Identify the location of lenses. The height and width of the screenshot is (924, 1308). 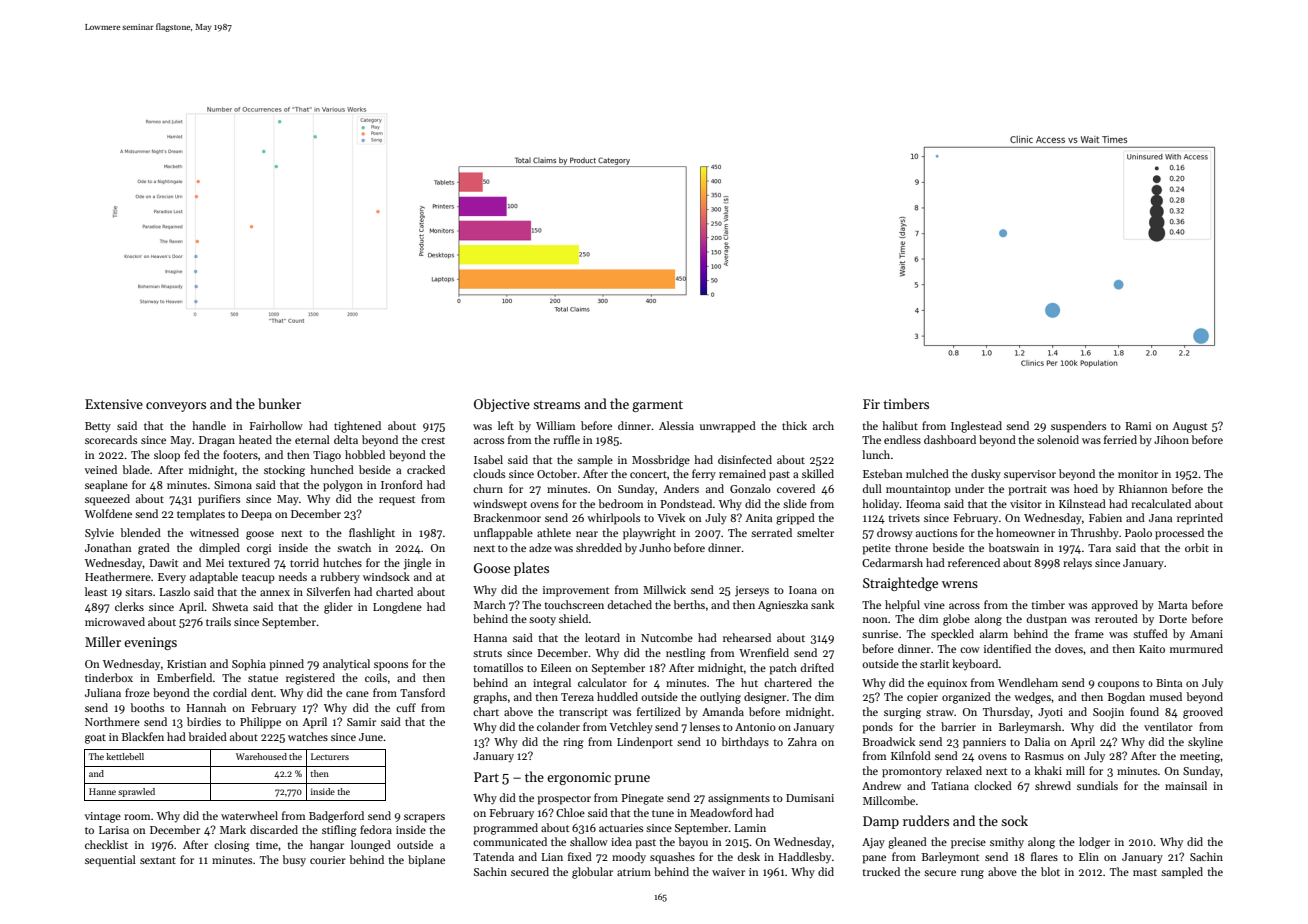
(705, 726).
